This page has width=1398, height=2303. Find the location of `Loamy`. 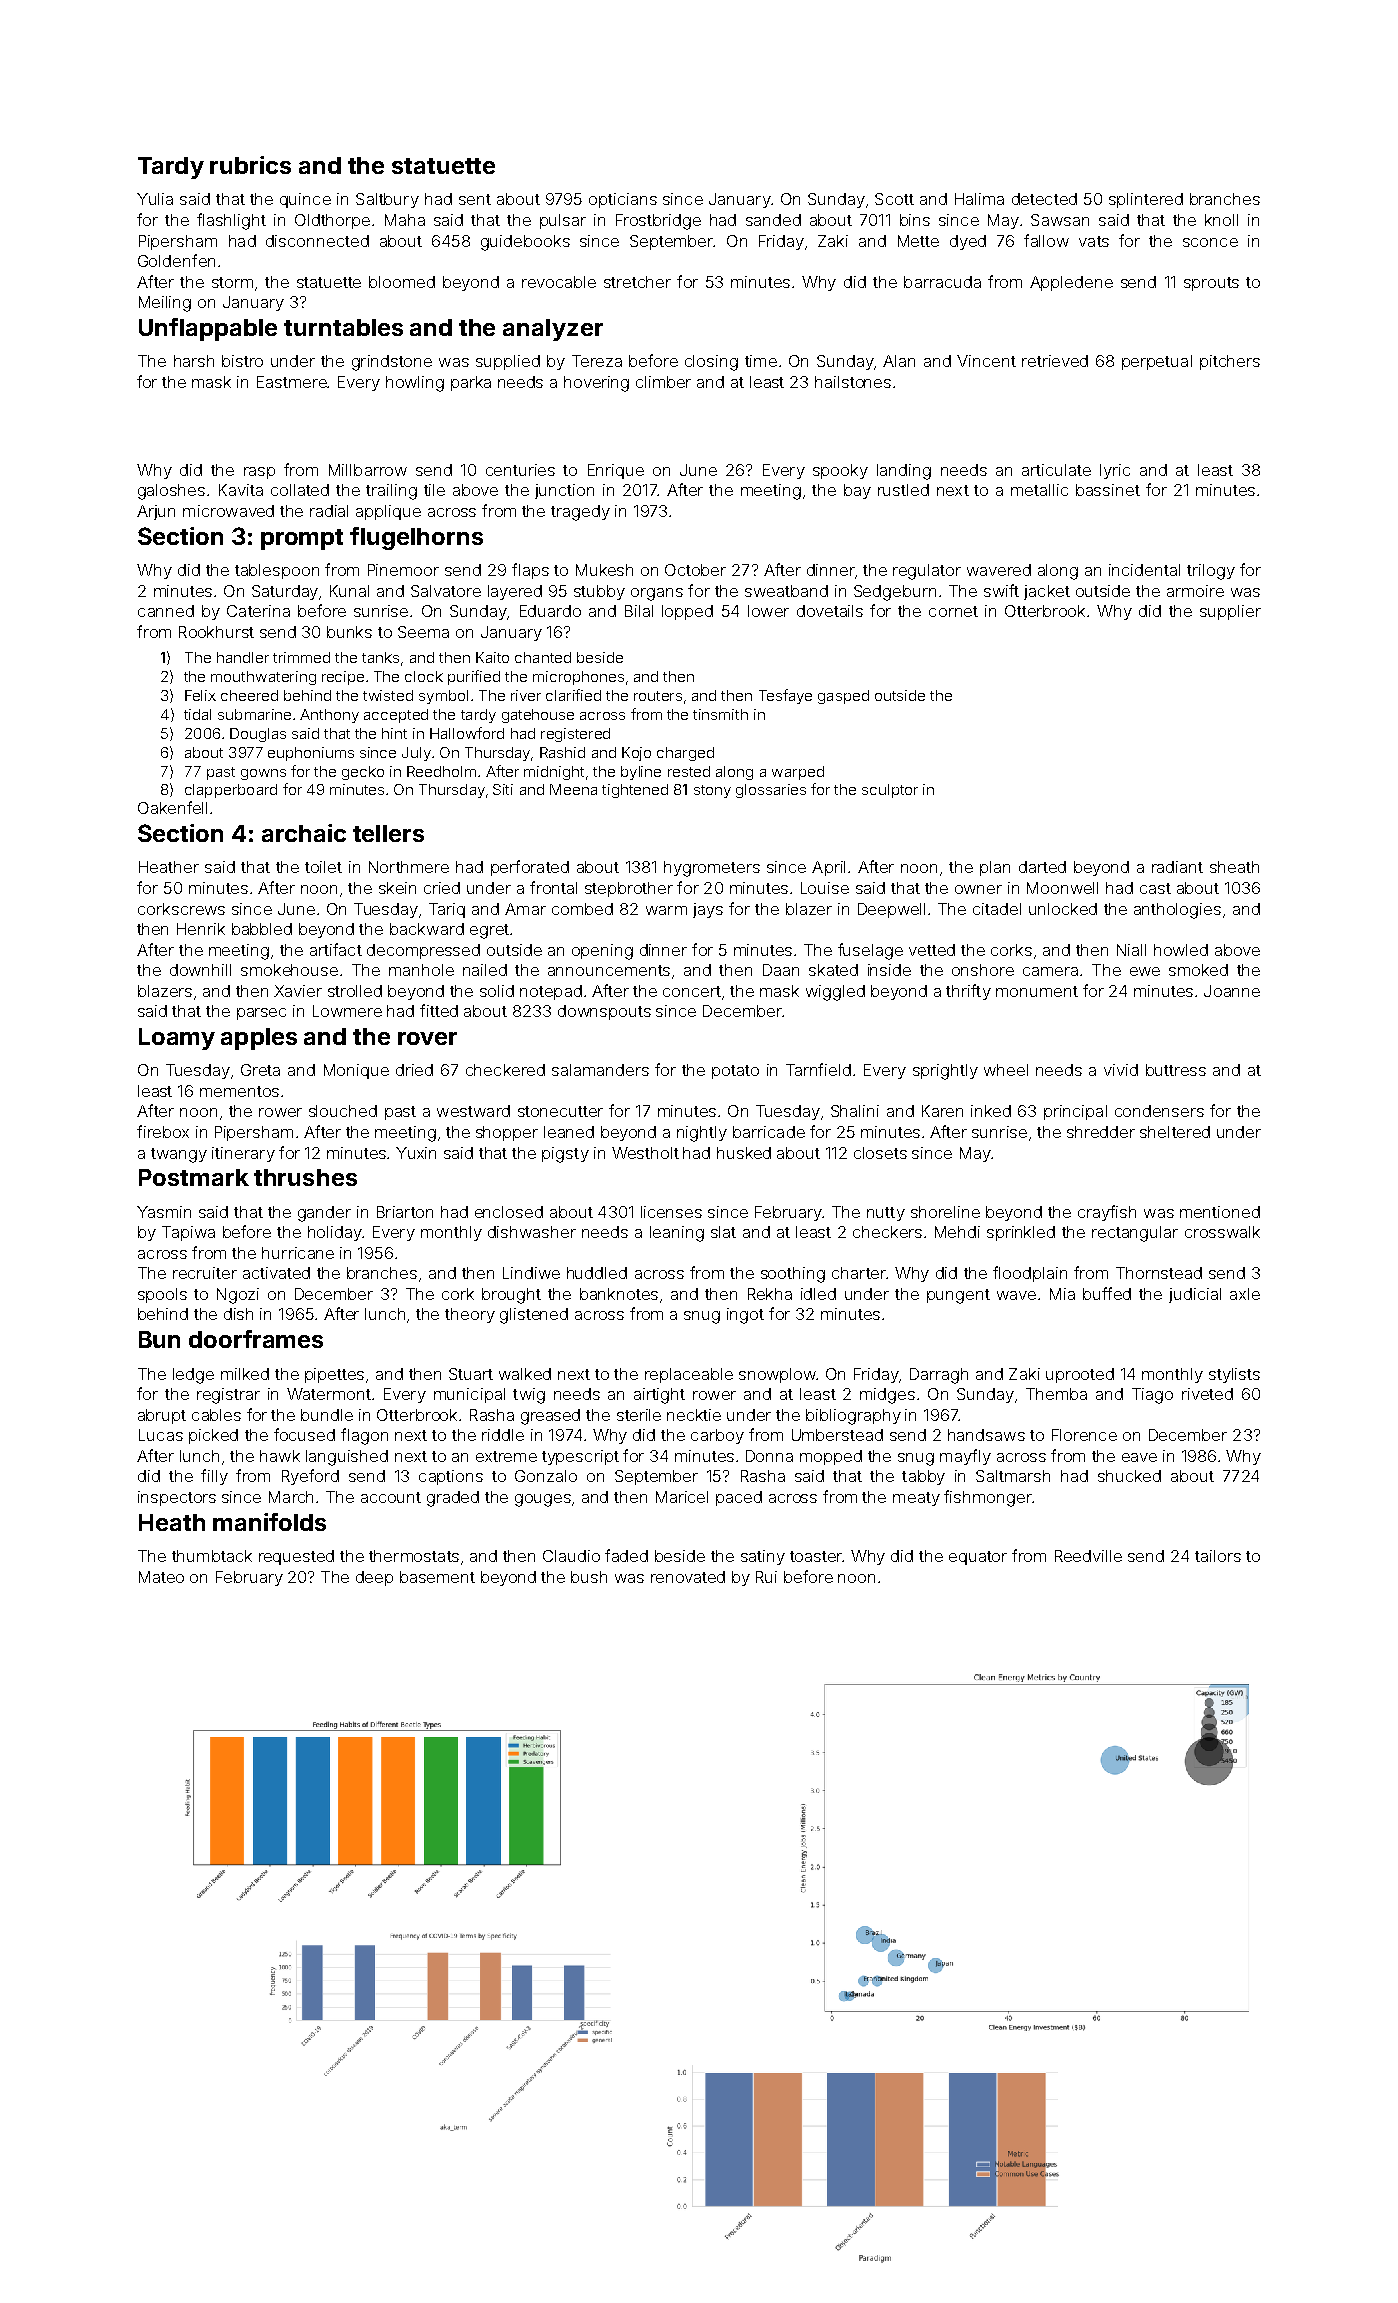

Loamy is located at coordinates (177, 1039).
